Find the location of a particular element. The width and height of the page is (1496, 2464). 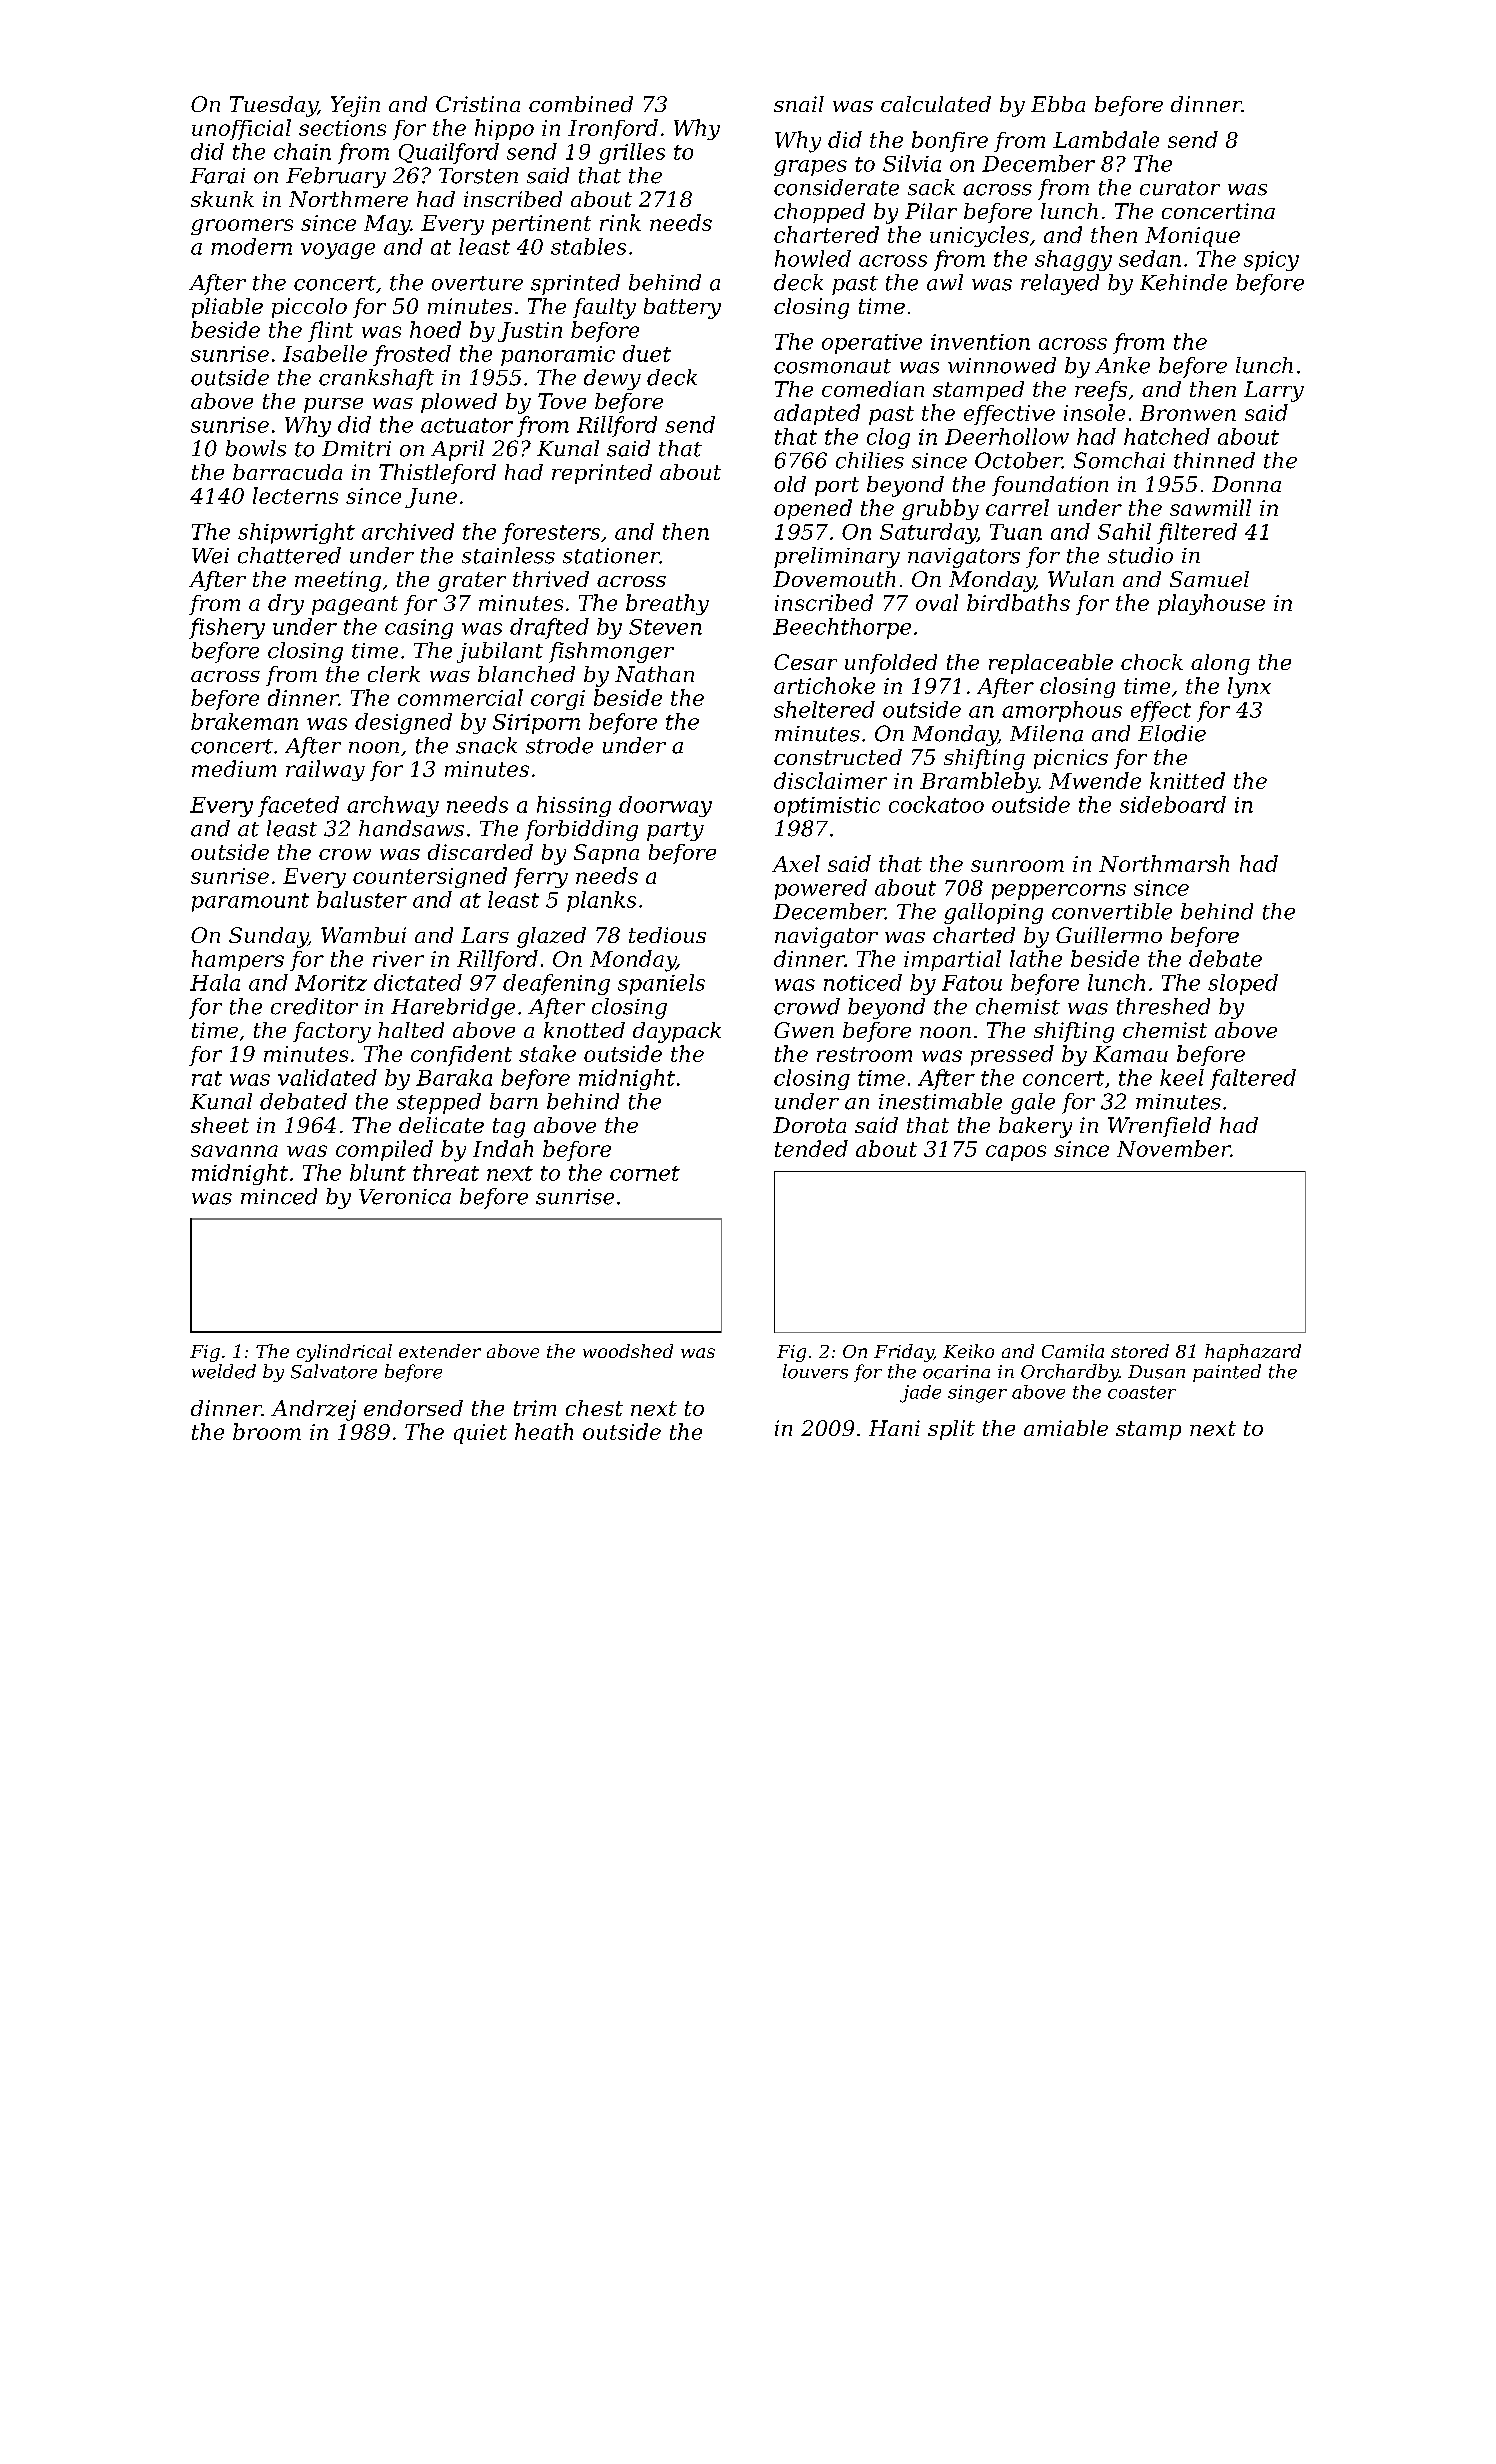

haphazard is located at coordinates (1253, 1353).
